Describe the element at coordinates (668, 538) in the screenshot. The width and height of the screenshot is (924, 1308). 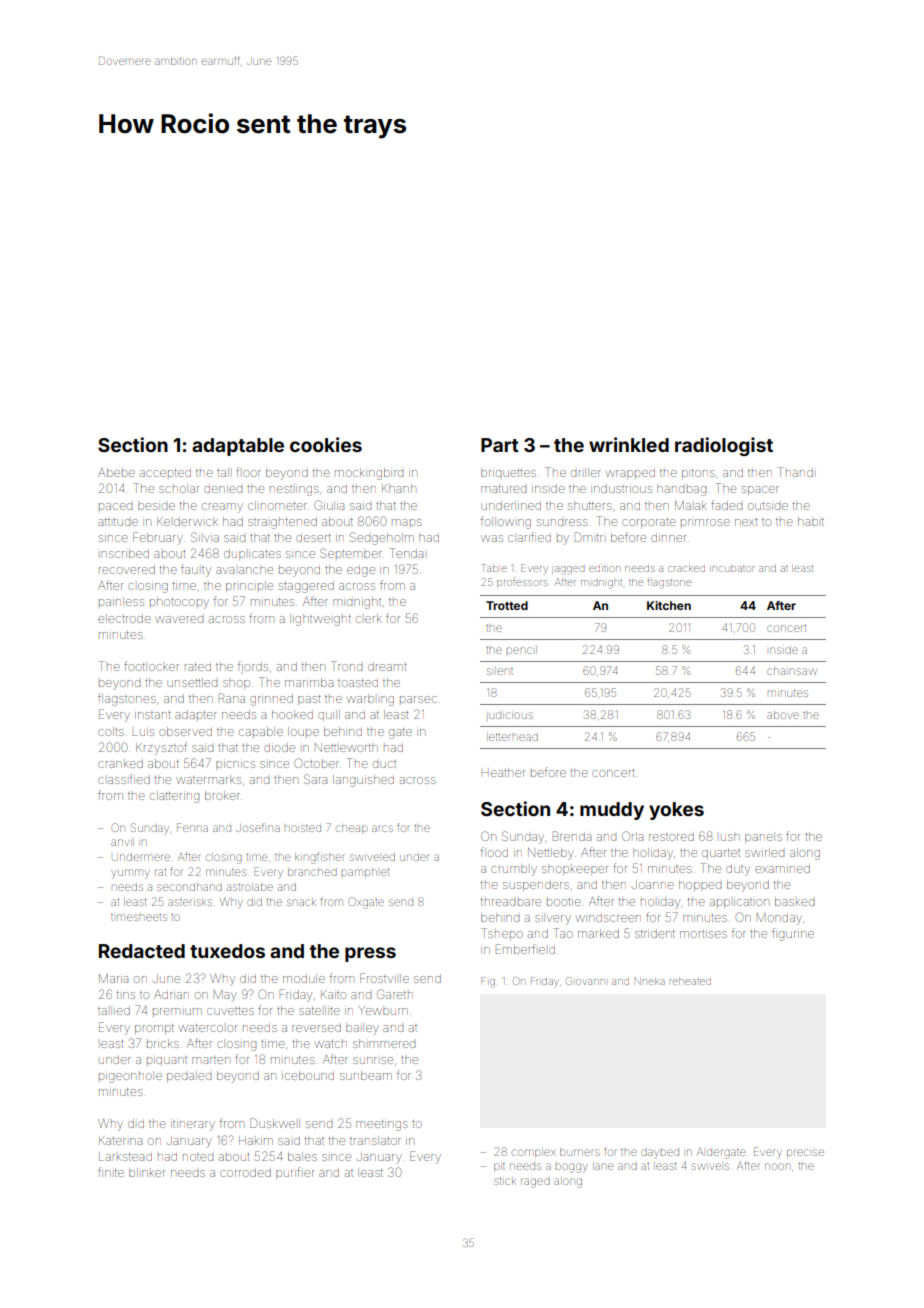
I see `dinner` at that location.
